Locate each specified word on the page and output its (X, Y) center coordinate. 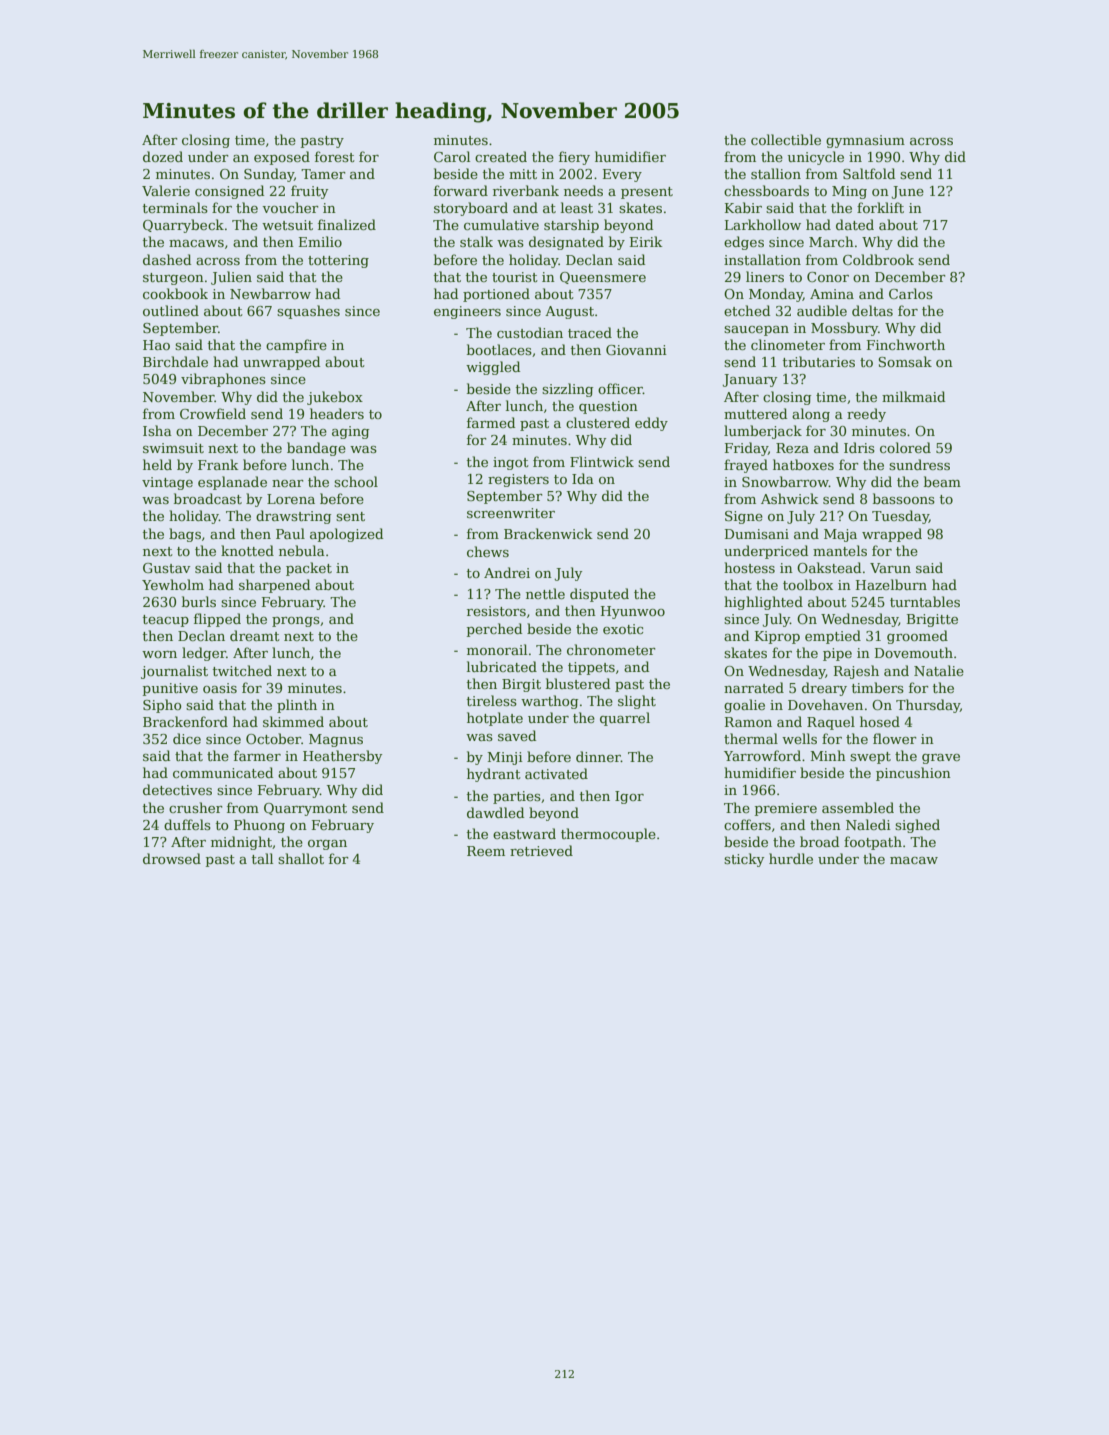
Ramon (748, 722)
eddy (651, 424)
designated (566, 243)
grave (941, 759)
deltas (872, 310)
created (501, 156)
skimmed (293, 721)
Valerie (166, 190)
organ (327, 845)
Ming (849, 192)
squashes (308, 312)
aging (350, 432)
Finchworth (906, 344)
